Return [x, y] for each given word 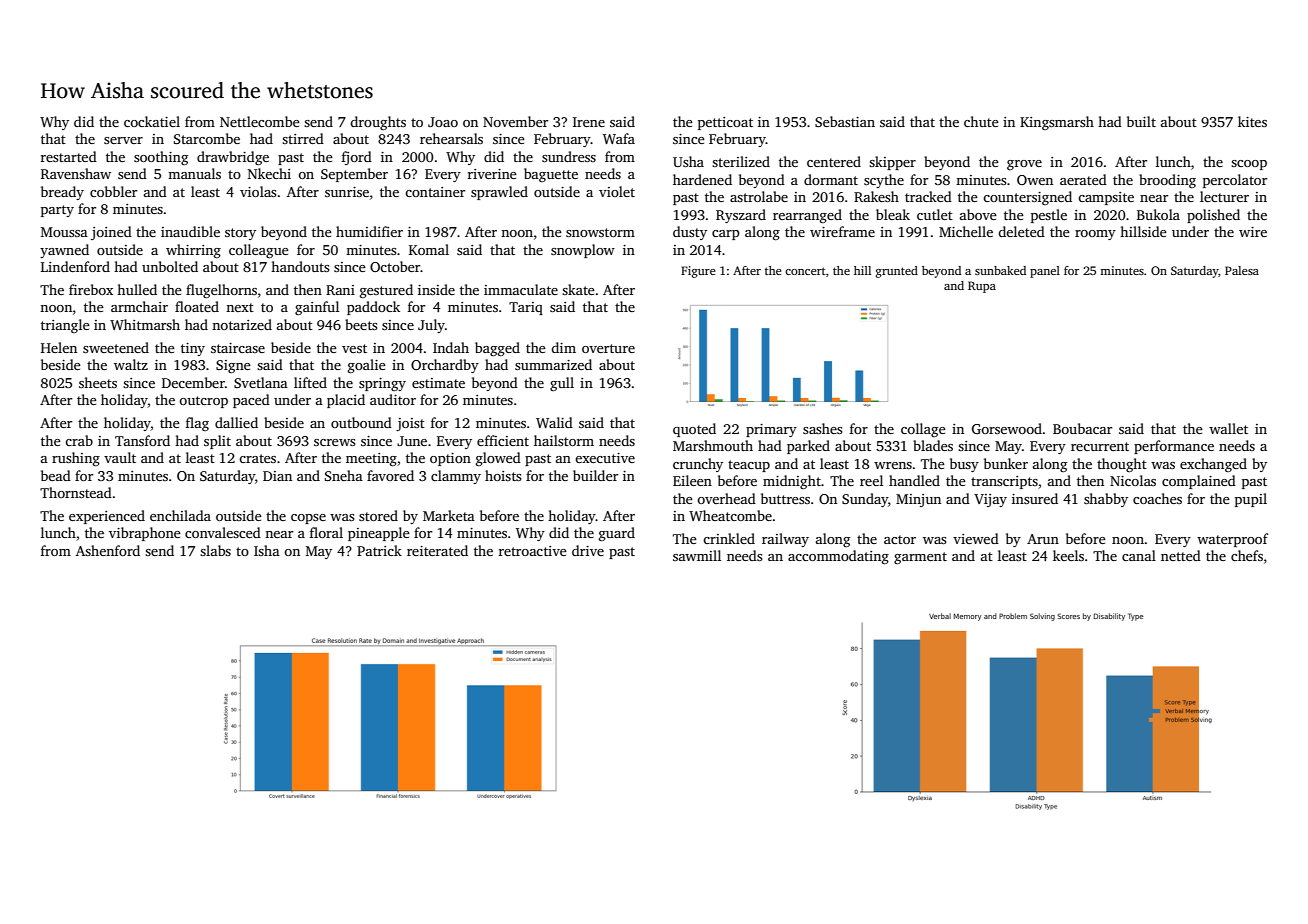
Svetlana [261, 382]
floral [326, 532]
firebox [91, 289]
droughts [378, 123]
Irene [589, 122]
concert [805, 271]
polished [1213, 216]
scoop [1249, 165]
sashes [823, 428]
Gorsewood [1007, 428]
